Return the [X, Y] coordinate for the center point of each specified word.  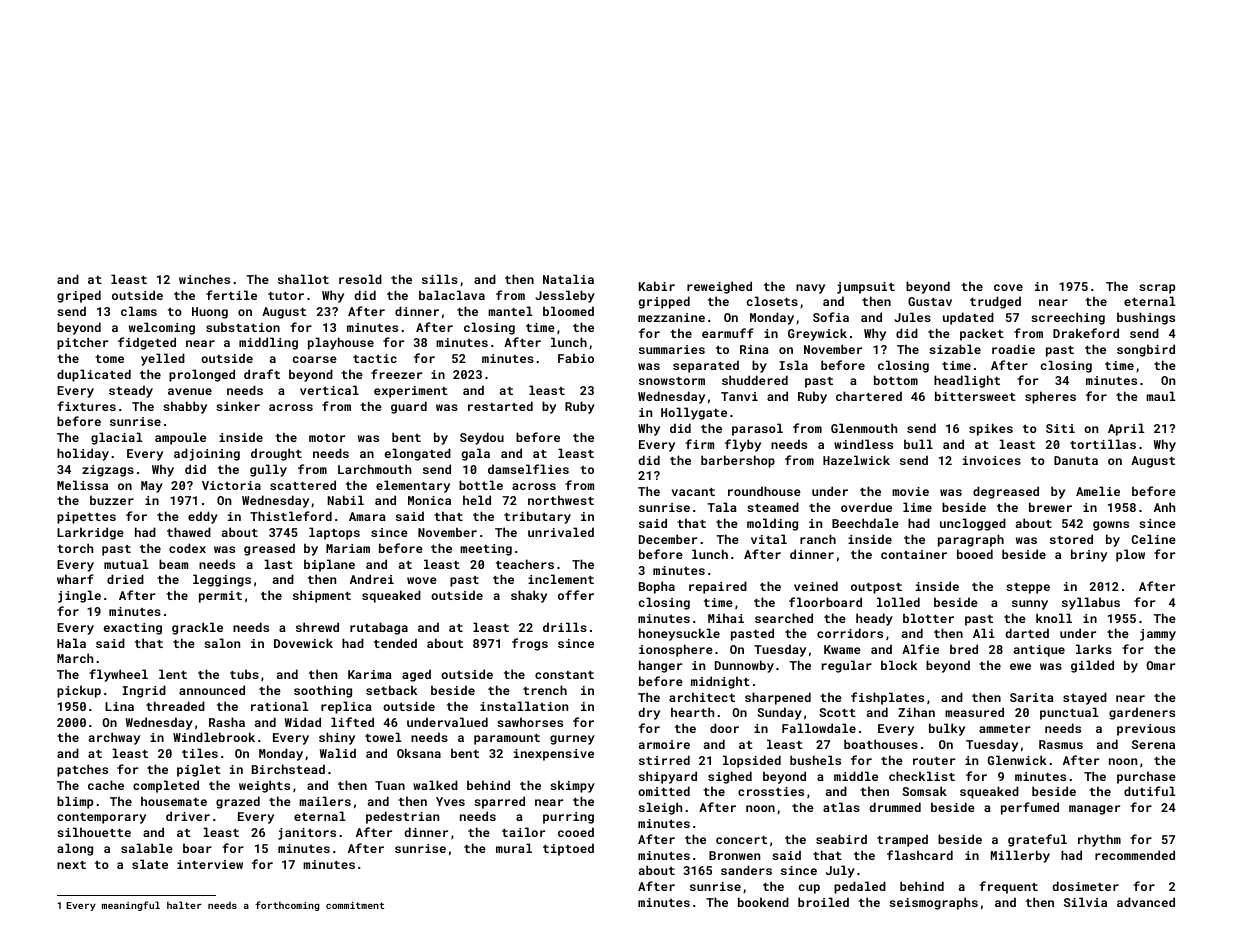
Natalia [568, 279]
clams [139, 311]
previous [1146, 730]
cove [1008, 287]
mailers [325, 801]
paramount [507, 739]
